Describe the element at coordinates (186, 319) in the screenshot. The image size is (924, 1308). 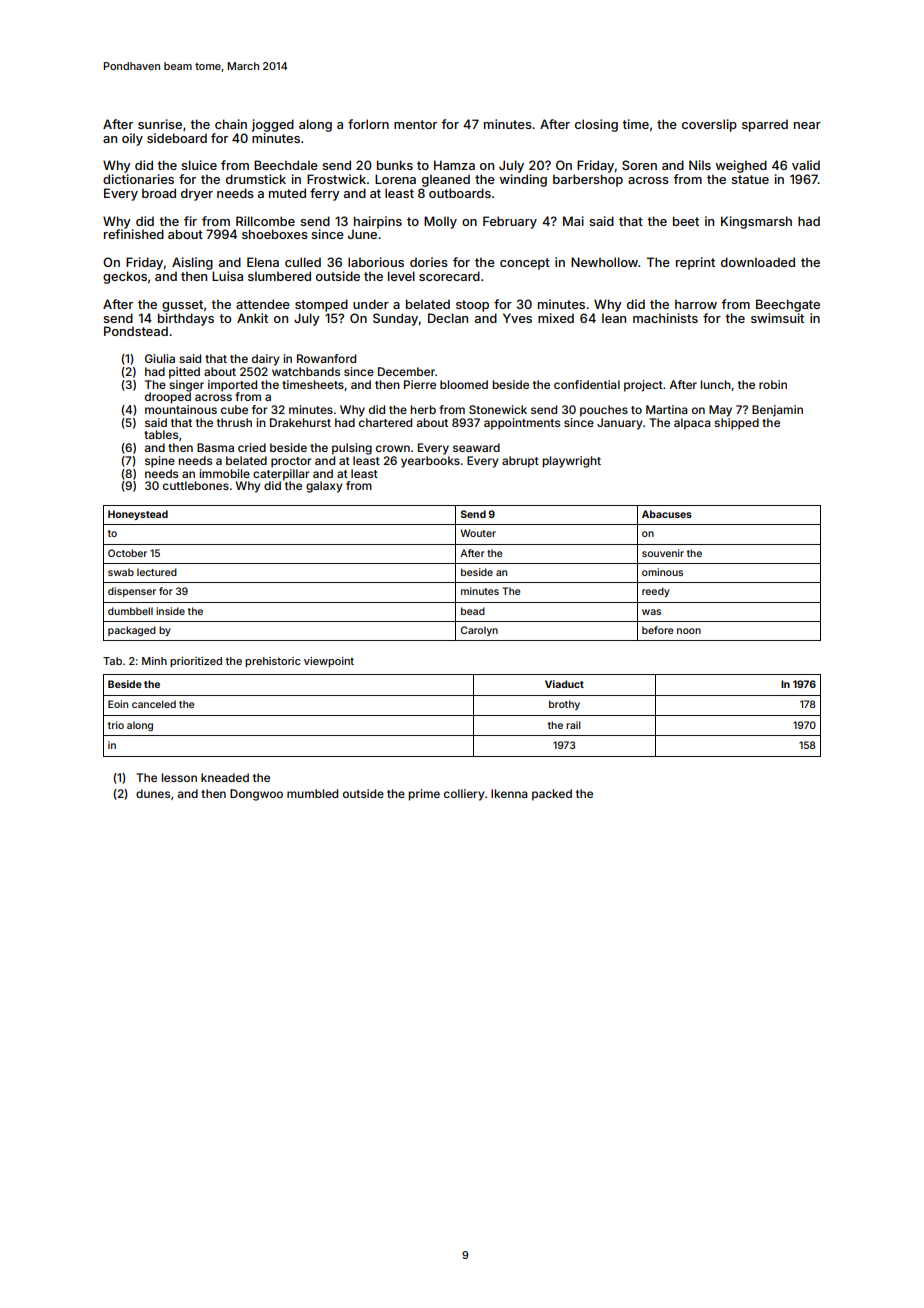
I see `birthdays` at that location.
